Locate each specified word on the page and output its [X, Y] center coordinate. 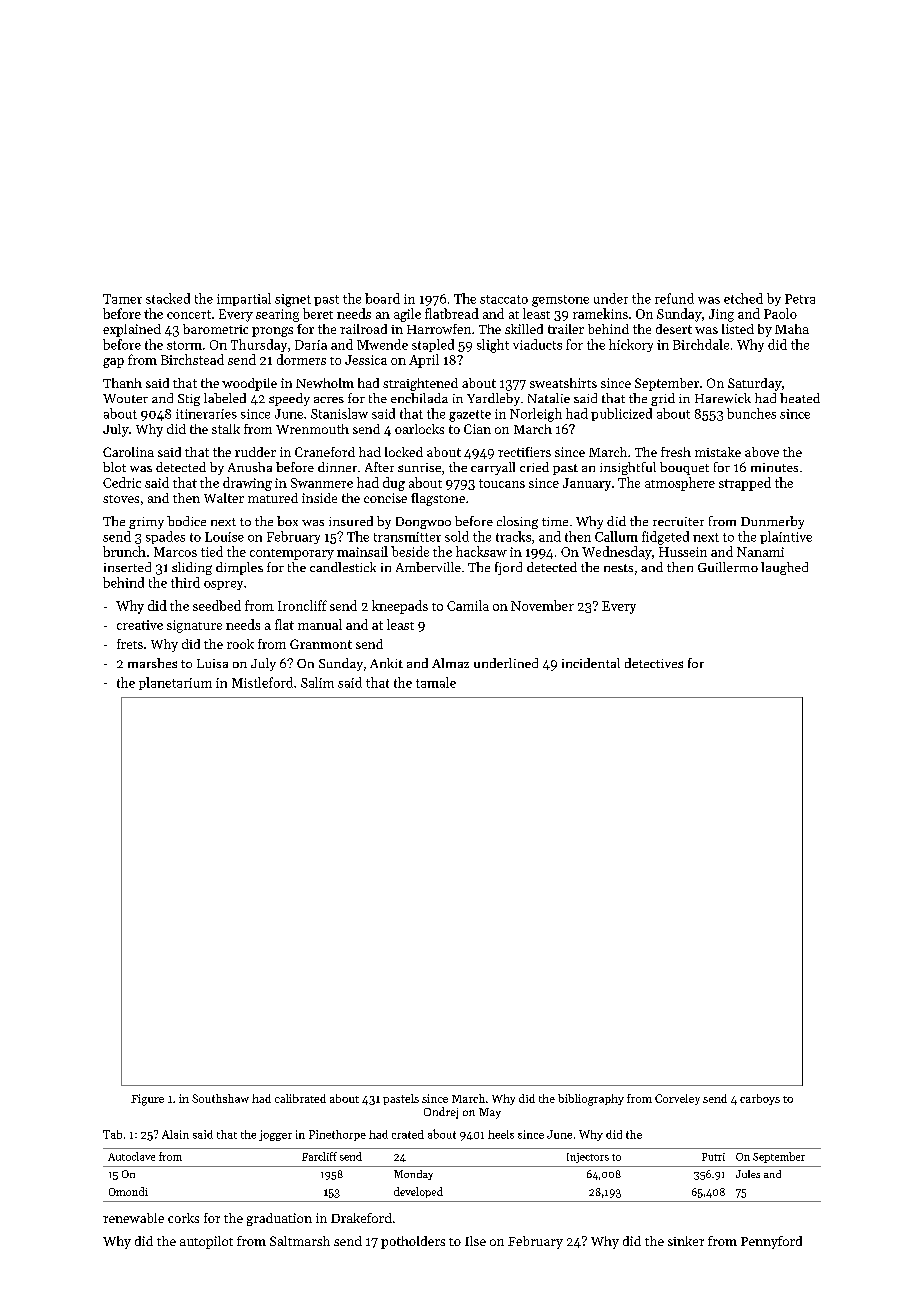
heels [501, 1134]
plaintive [786, 537]
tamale [436, 682]
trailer [566, 329]
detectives [654, 663]
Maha [792, 329]
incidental [591, 663]
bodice [186, 521]
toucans [502, 483]
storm [184, 345]
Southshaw [220, 1098]
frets [130, 644]
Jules [748, 1174]
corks [183, 1218]
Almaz [450, 663]
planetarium [175, 683]
